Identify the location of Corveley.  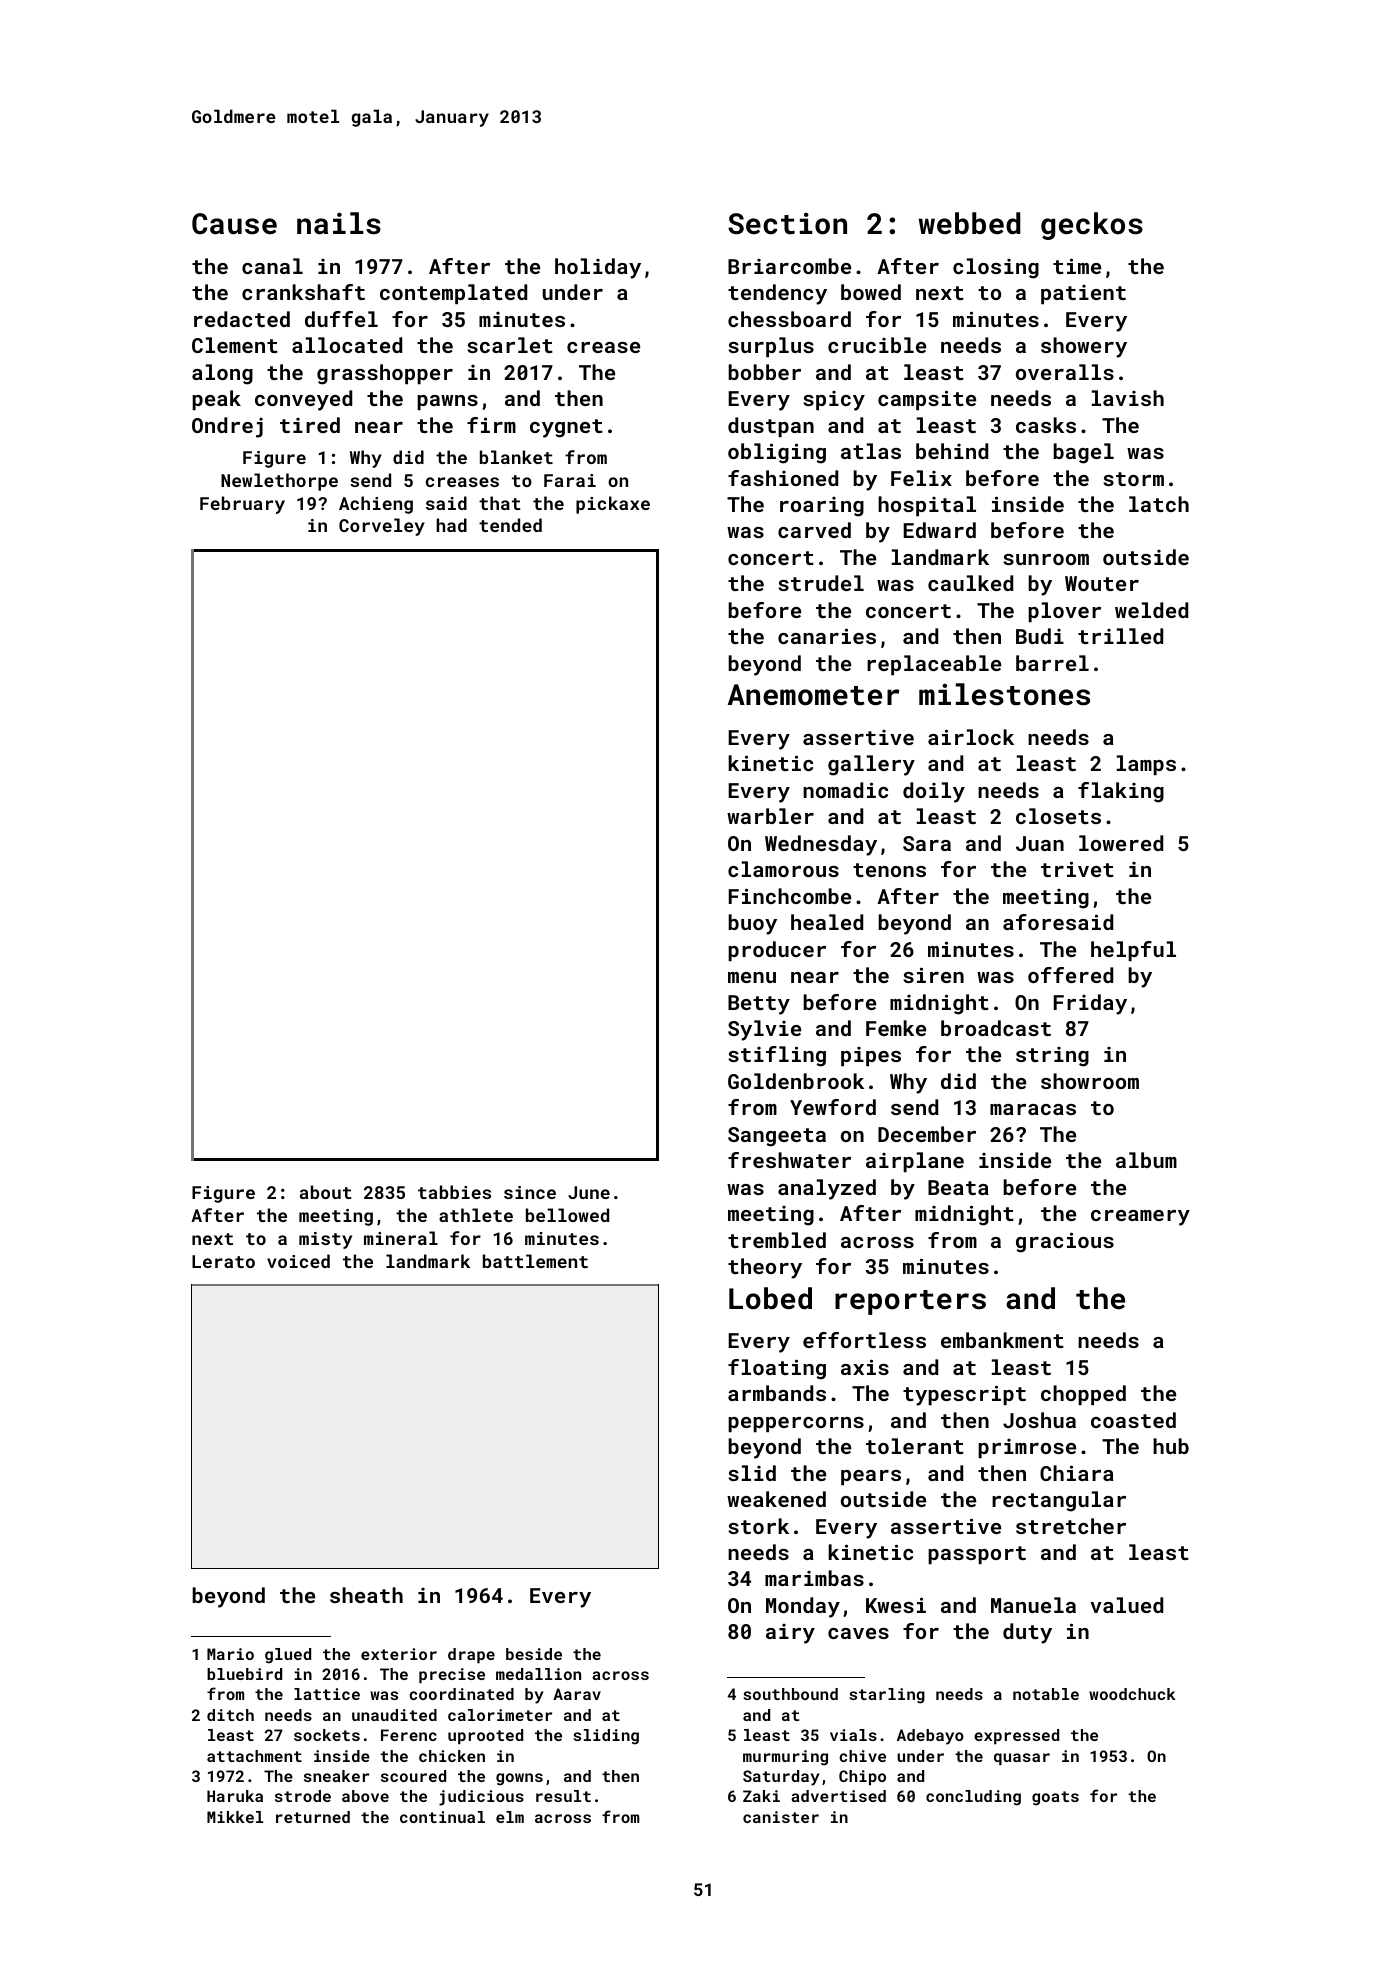
(382, 527).
